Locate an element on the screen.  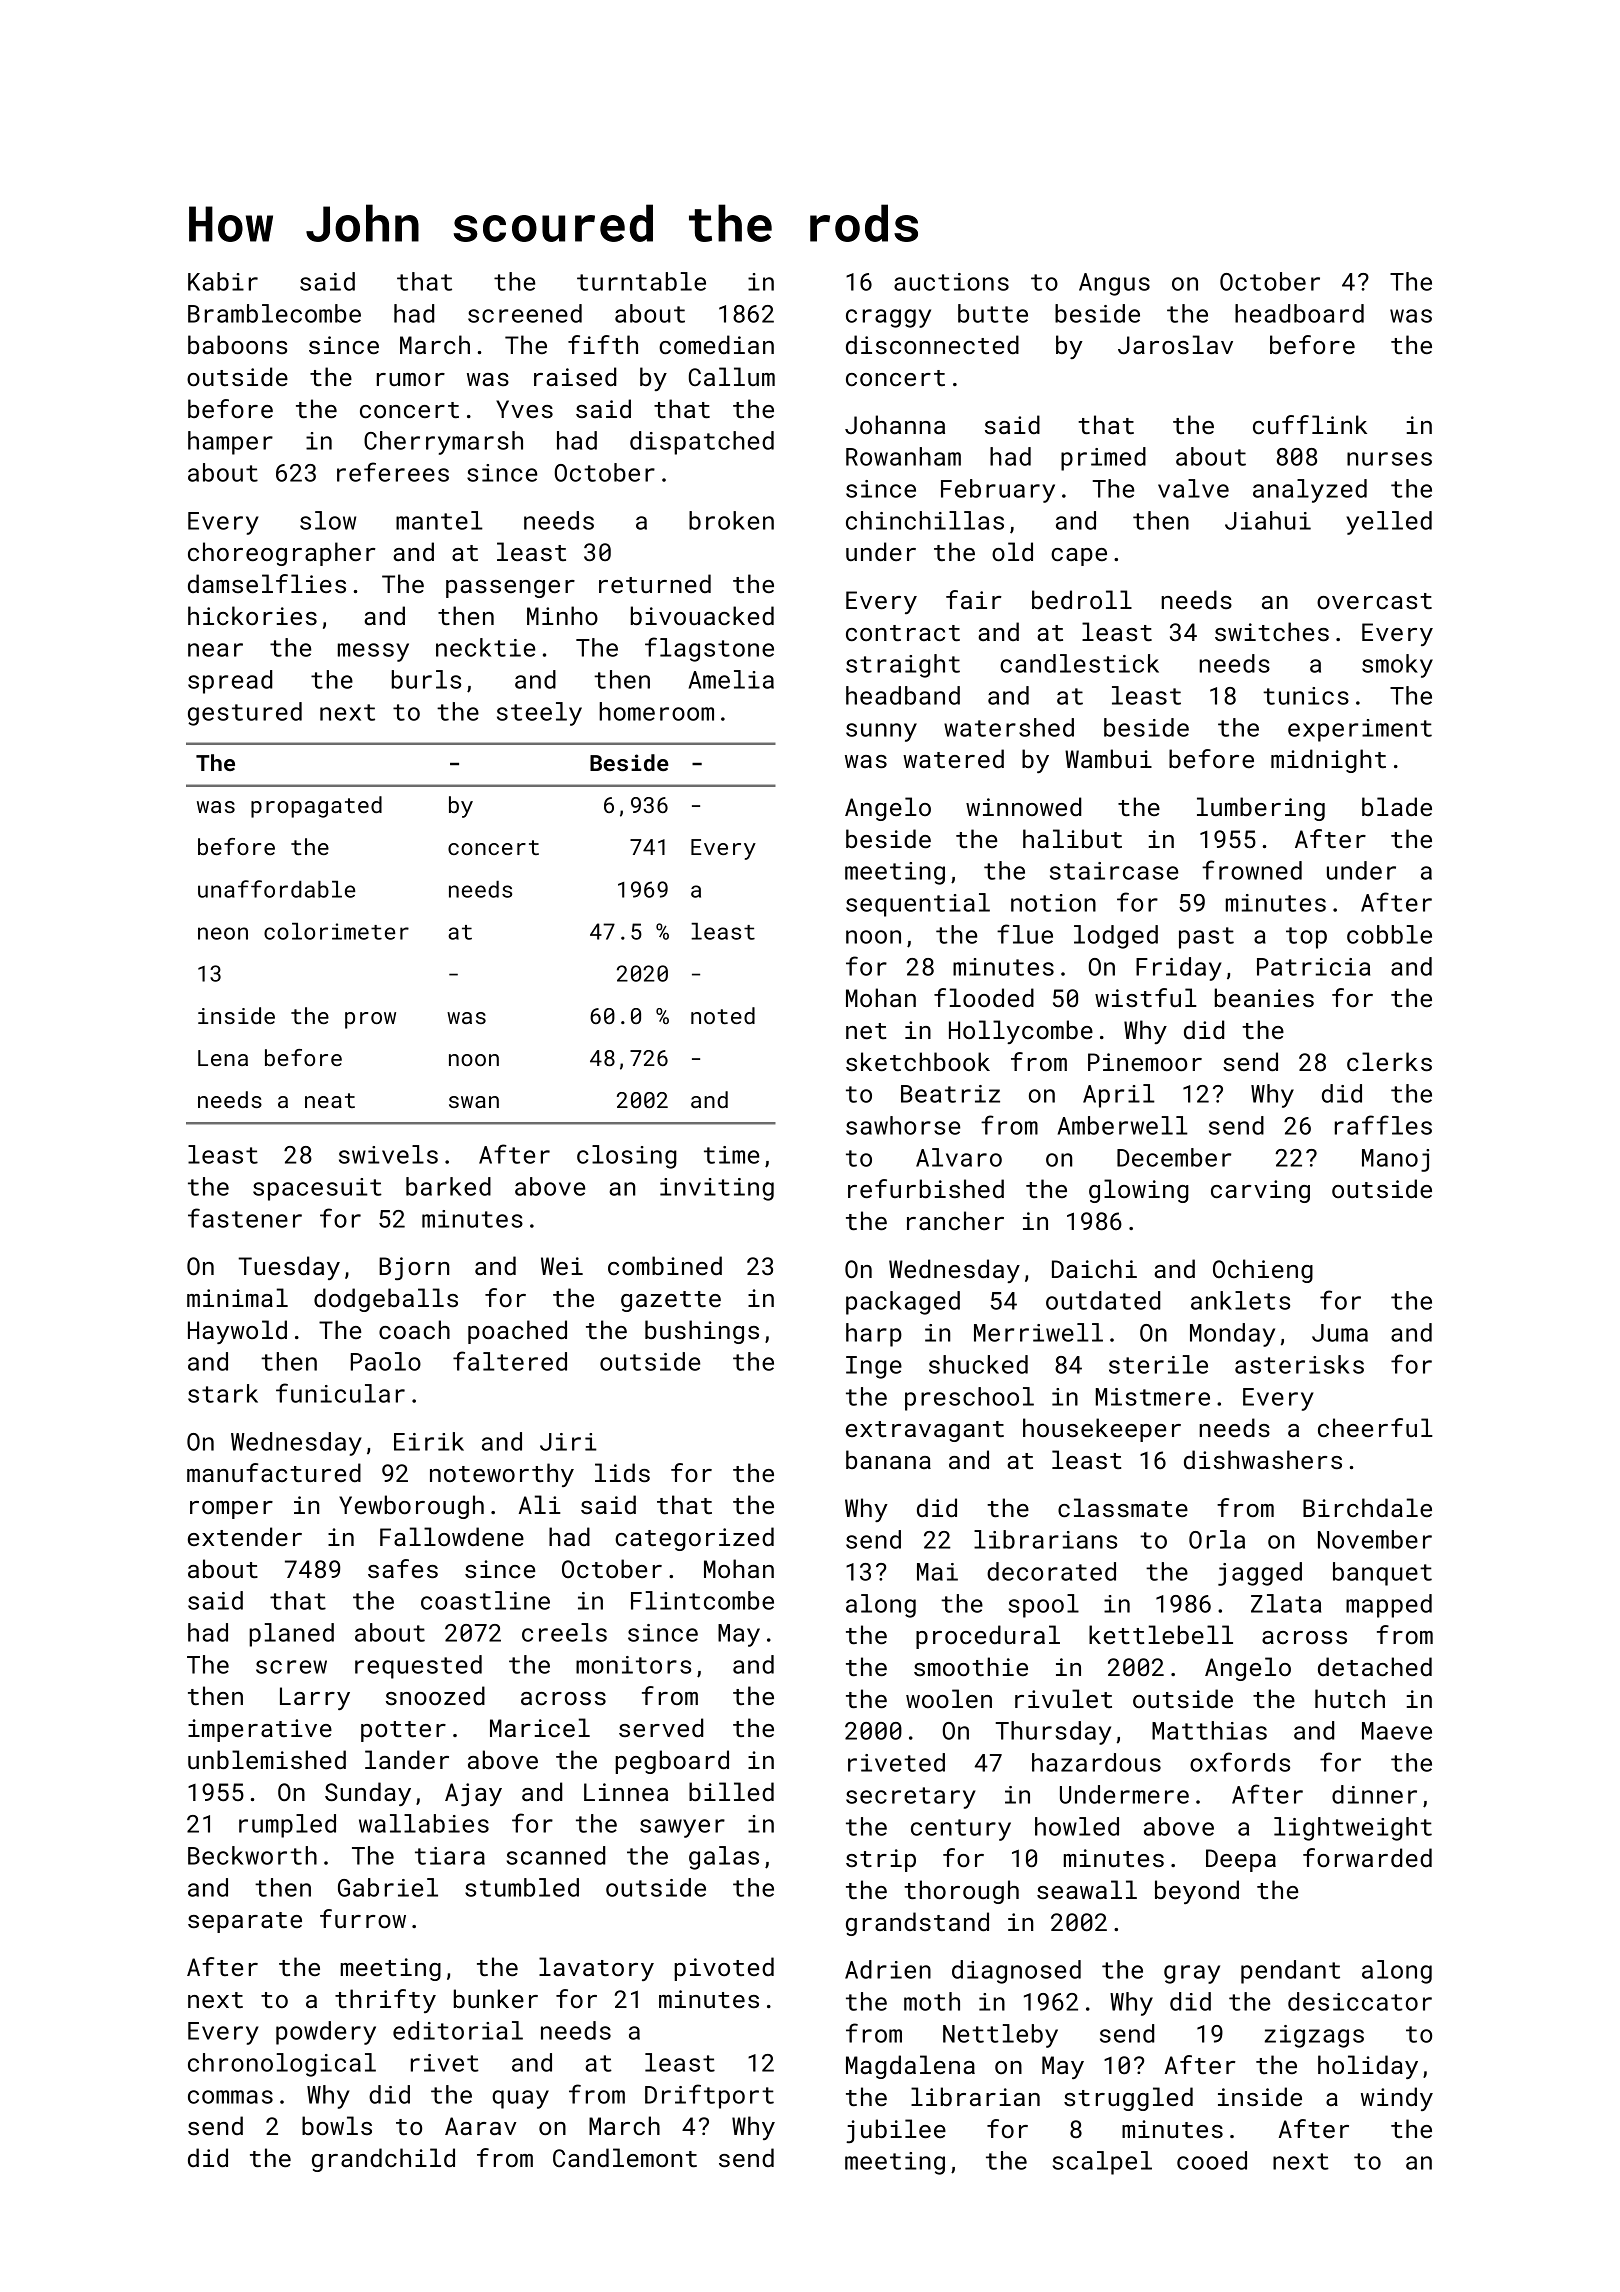
jubilee is located at coordinates (896, 2131).
